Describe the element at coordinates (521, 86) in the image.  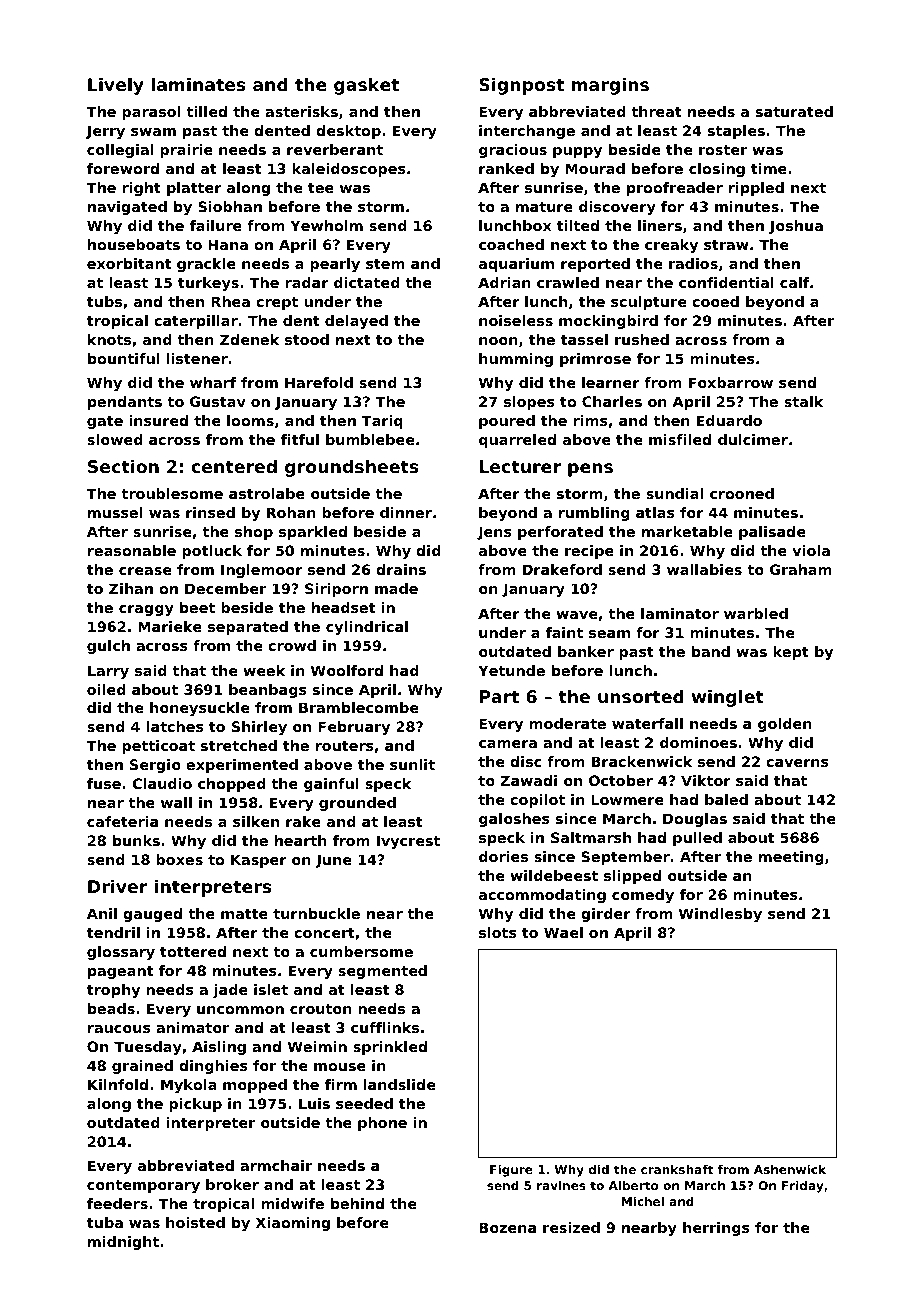
I see `Signpost` at that location.
